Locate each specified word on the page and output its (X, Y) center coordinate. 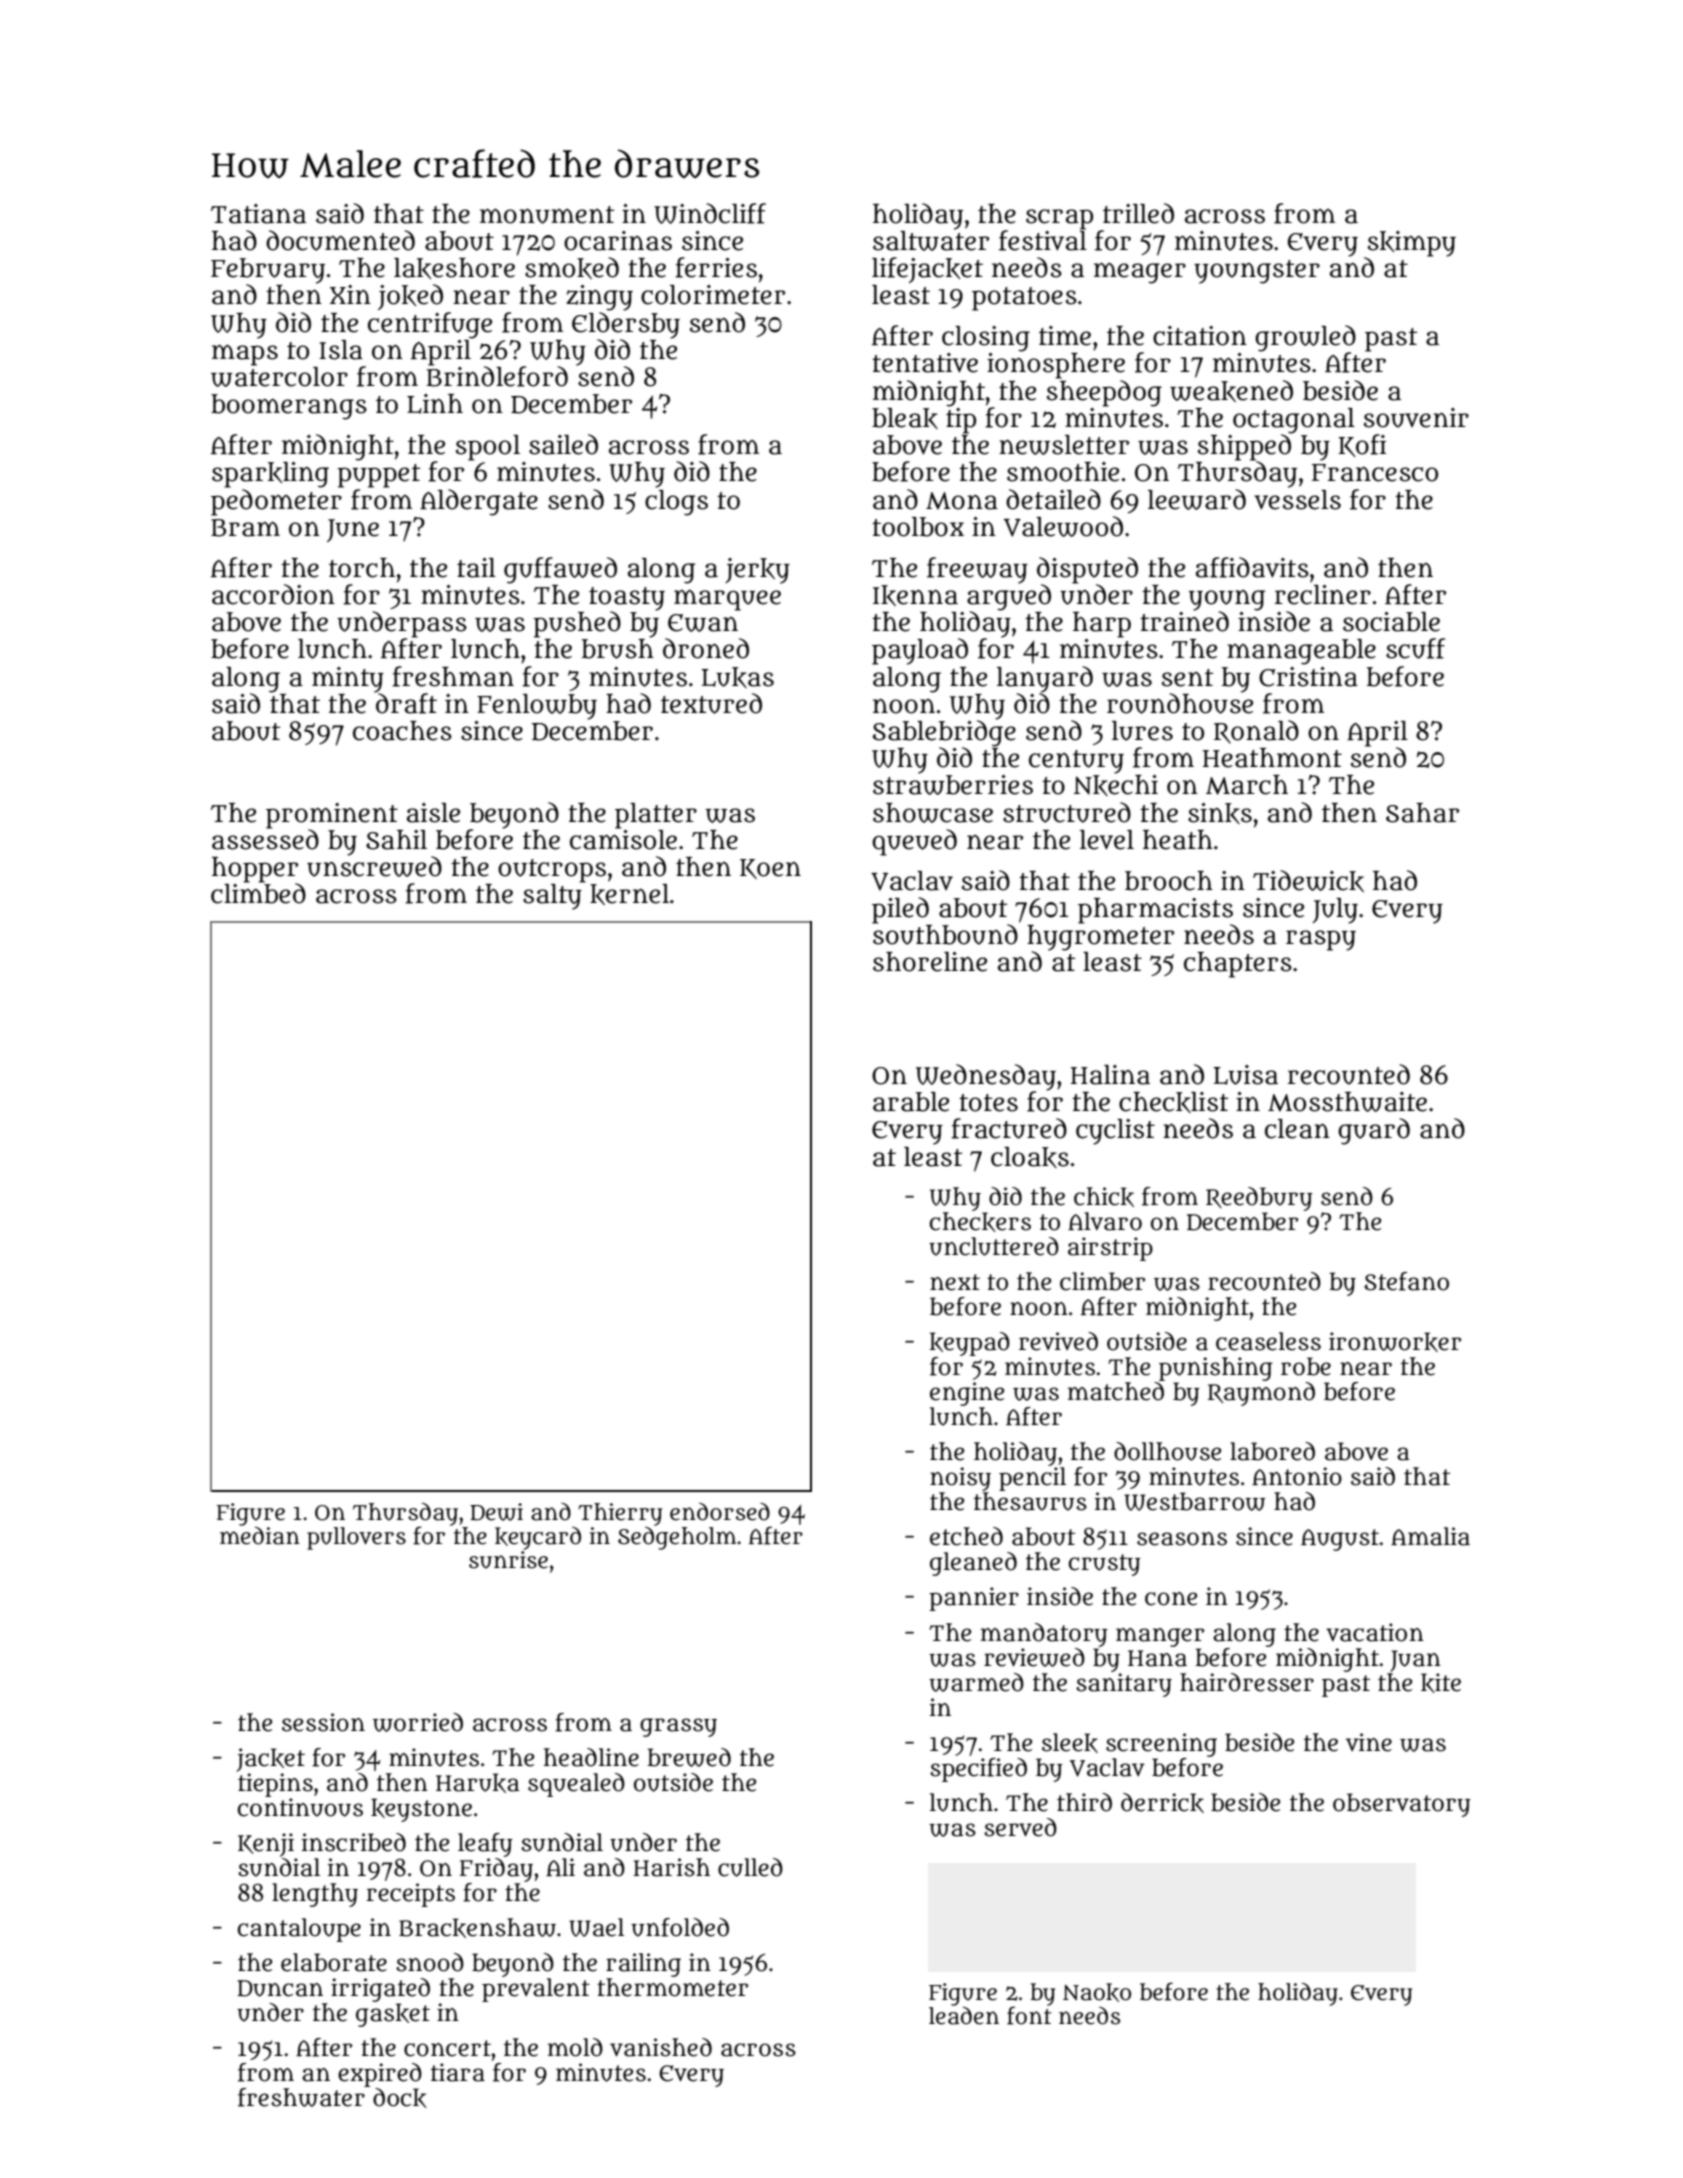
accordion (273, 594)
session (323, 1722)
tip (961, 421)
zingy (599, 298)
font (1029, 2015)
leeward (1197, 499)
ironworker (1395, 1342)
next (955, 1282)
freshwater (301, 2097)
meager (1140, 273)
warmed (976, 1682)
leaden (964, 2016)
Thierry (620, 1514)
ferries (716, 267)
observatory (1402, 1805)
